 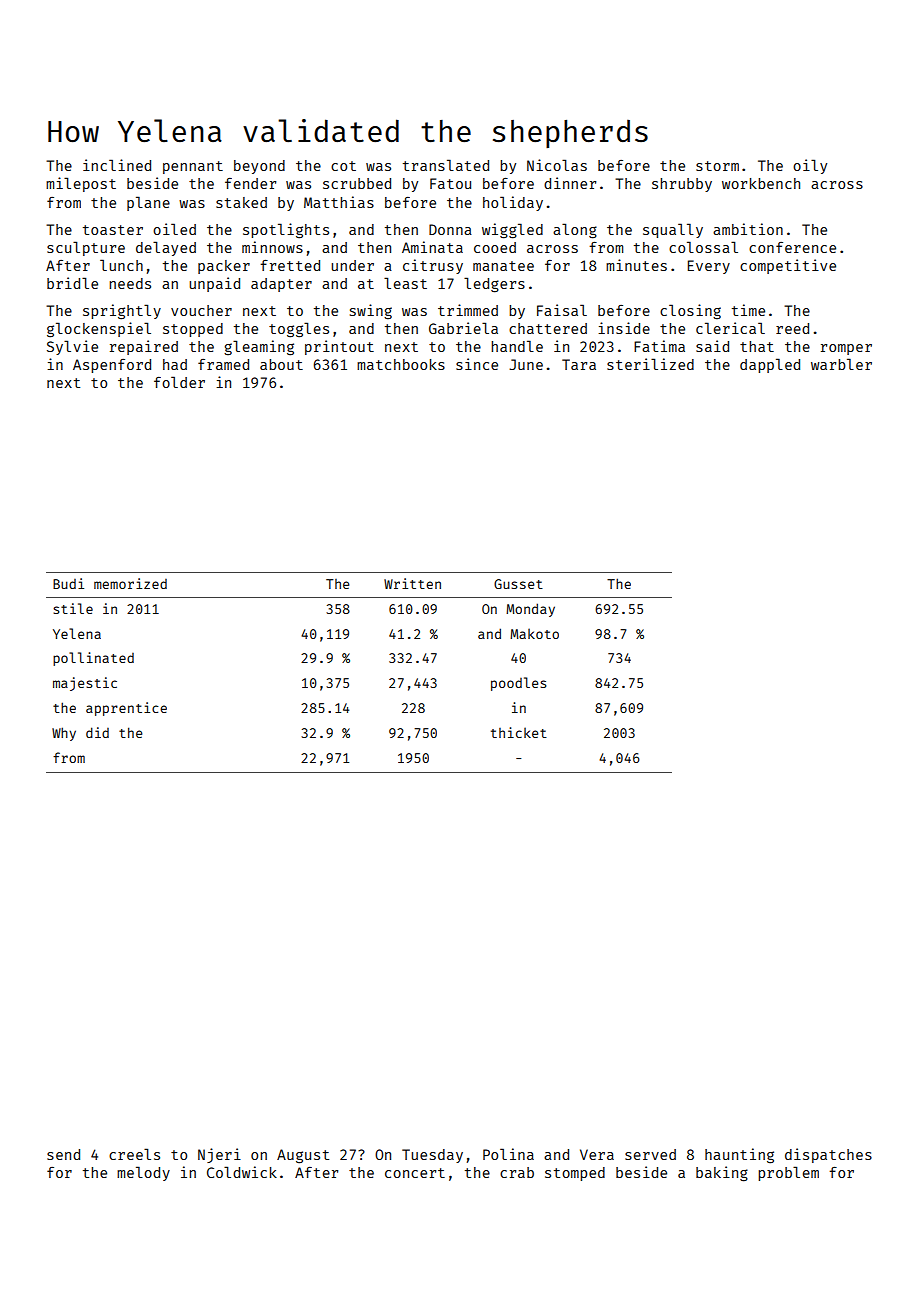 I want to click on Makoto, so click(x=534, y=633).
